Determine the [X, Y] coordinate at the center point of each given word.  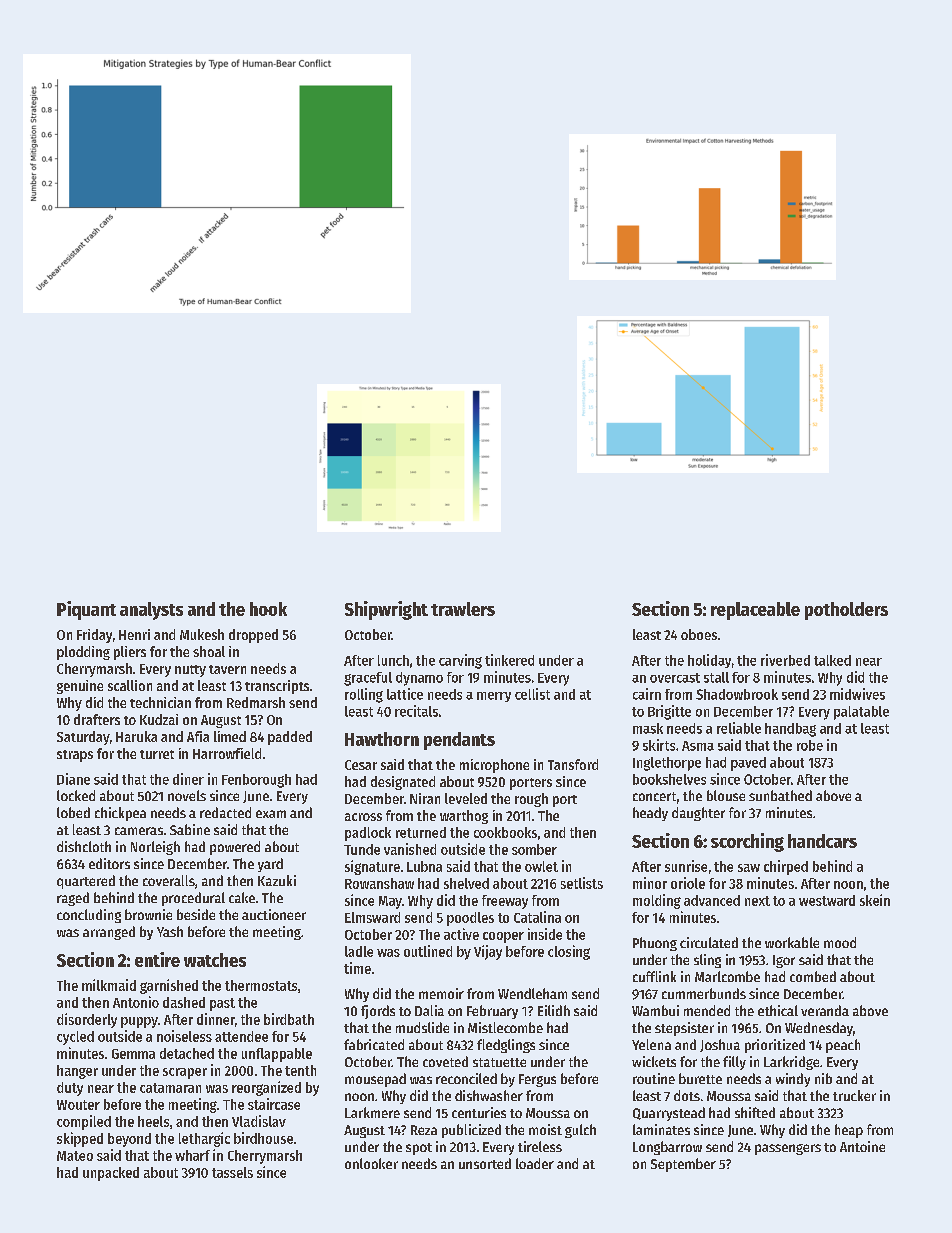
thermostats [261, 985]
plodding [83, 653]
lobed [73, 812]
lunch [393, 660]
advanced [712, 900]
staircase [274, 1104]
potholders [846, 611]
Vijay [488, 952]
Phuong [655, 944]
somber [534, 849]
